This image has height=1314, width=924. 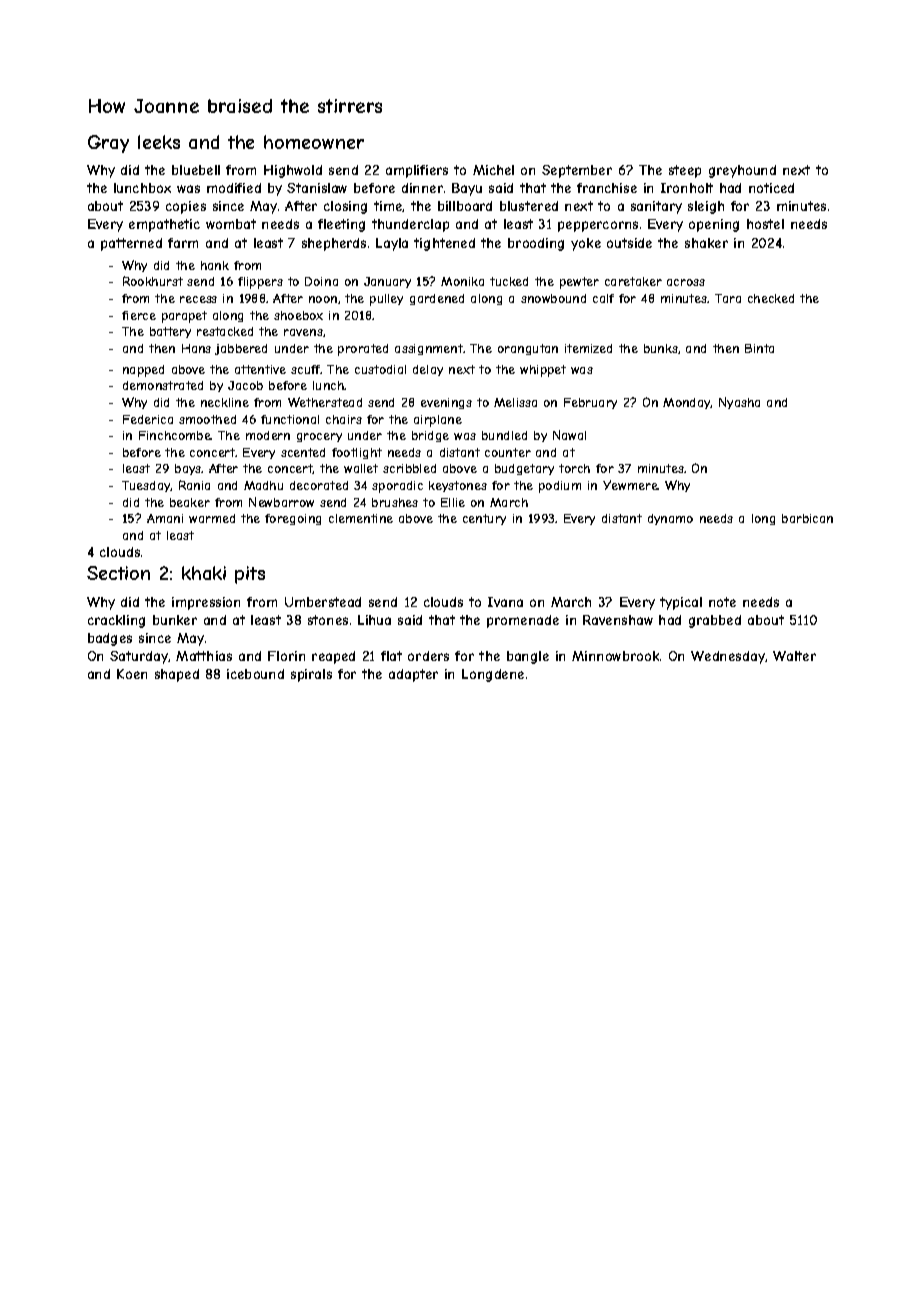 What do you see at coordinates (207, 419) in the image?
I see `smoothed` at bounding box center [207, 419].
